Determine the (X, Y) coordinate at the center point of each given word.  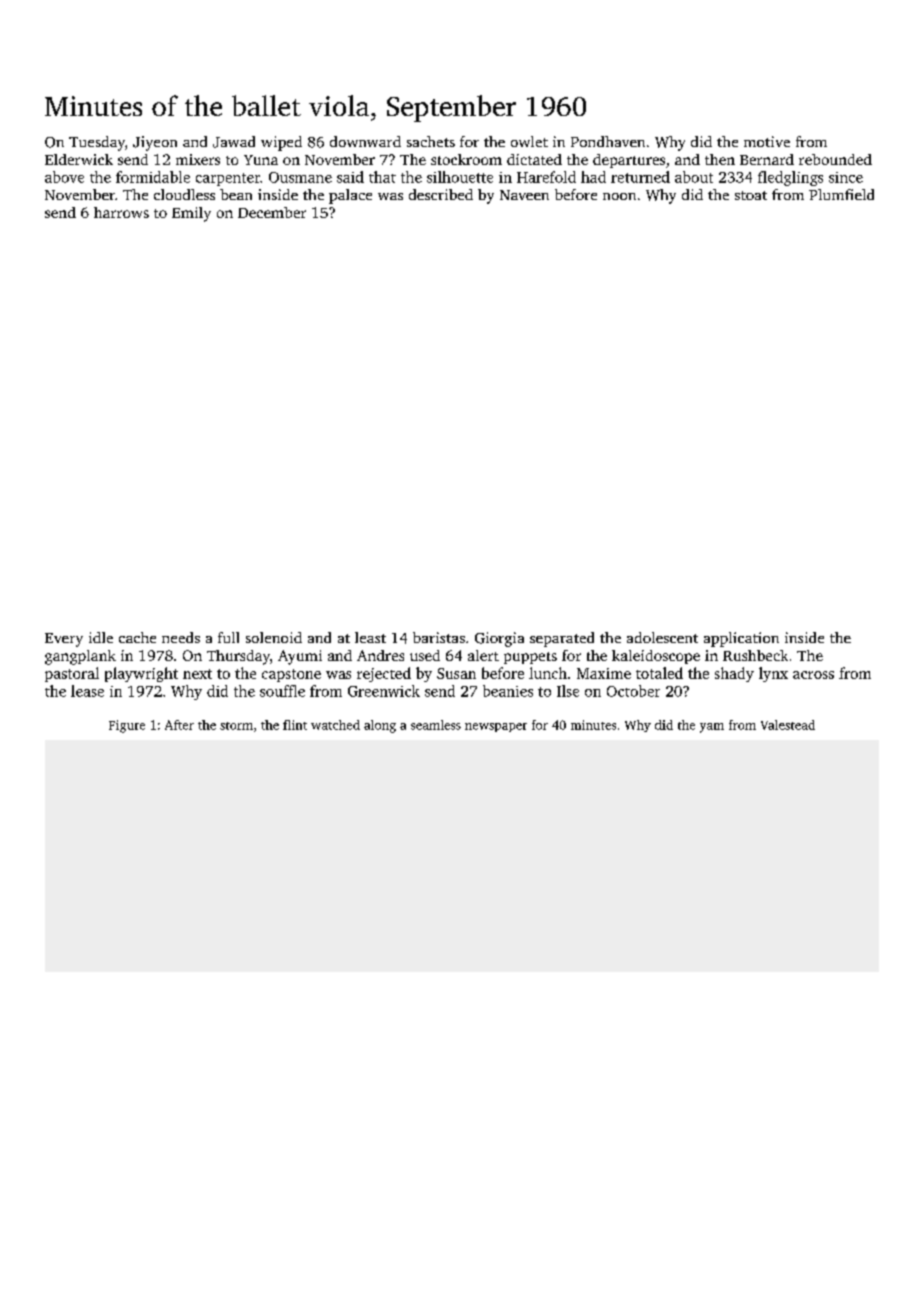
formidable (153, 177)
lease (87, 691)
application (741, 639)
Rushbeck (755, 655)
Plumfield (841, 194)
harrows (121, 212)
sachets (431, 141)
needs (181, 637)
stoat (751, 195)
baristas (439, 637)
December (272, 212)
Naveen (524, 195)
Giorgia (499, 639)
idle (101, 637)
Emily (191, 214)
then (720, 159)
